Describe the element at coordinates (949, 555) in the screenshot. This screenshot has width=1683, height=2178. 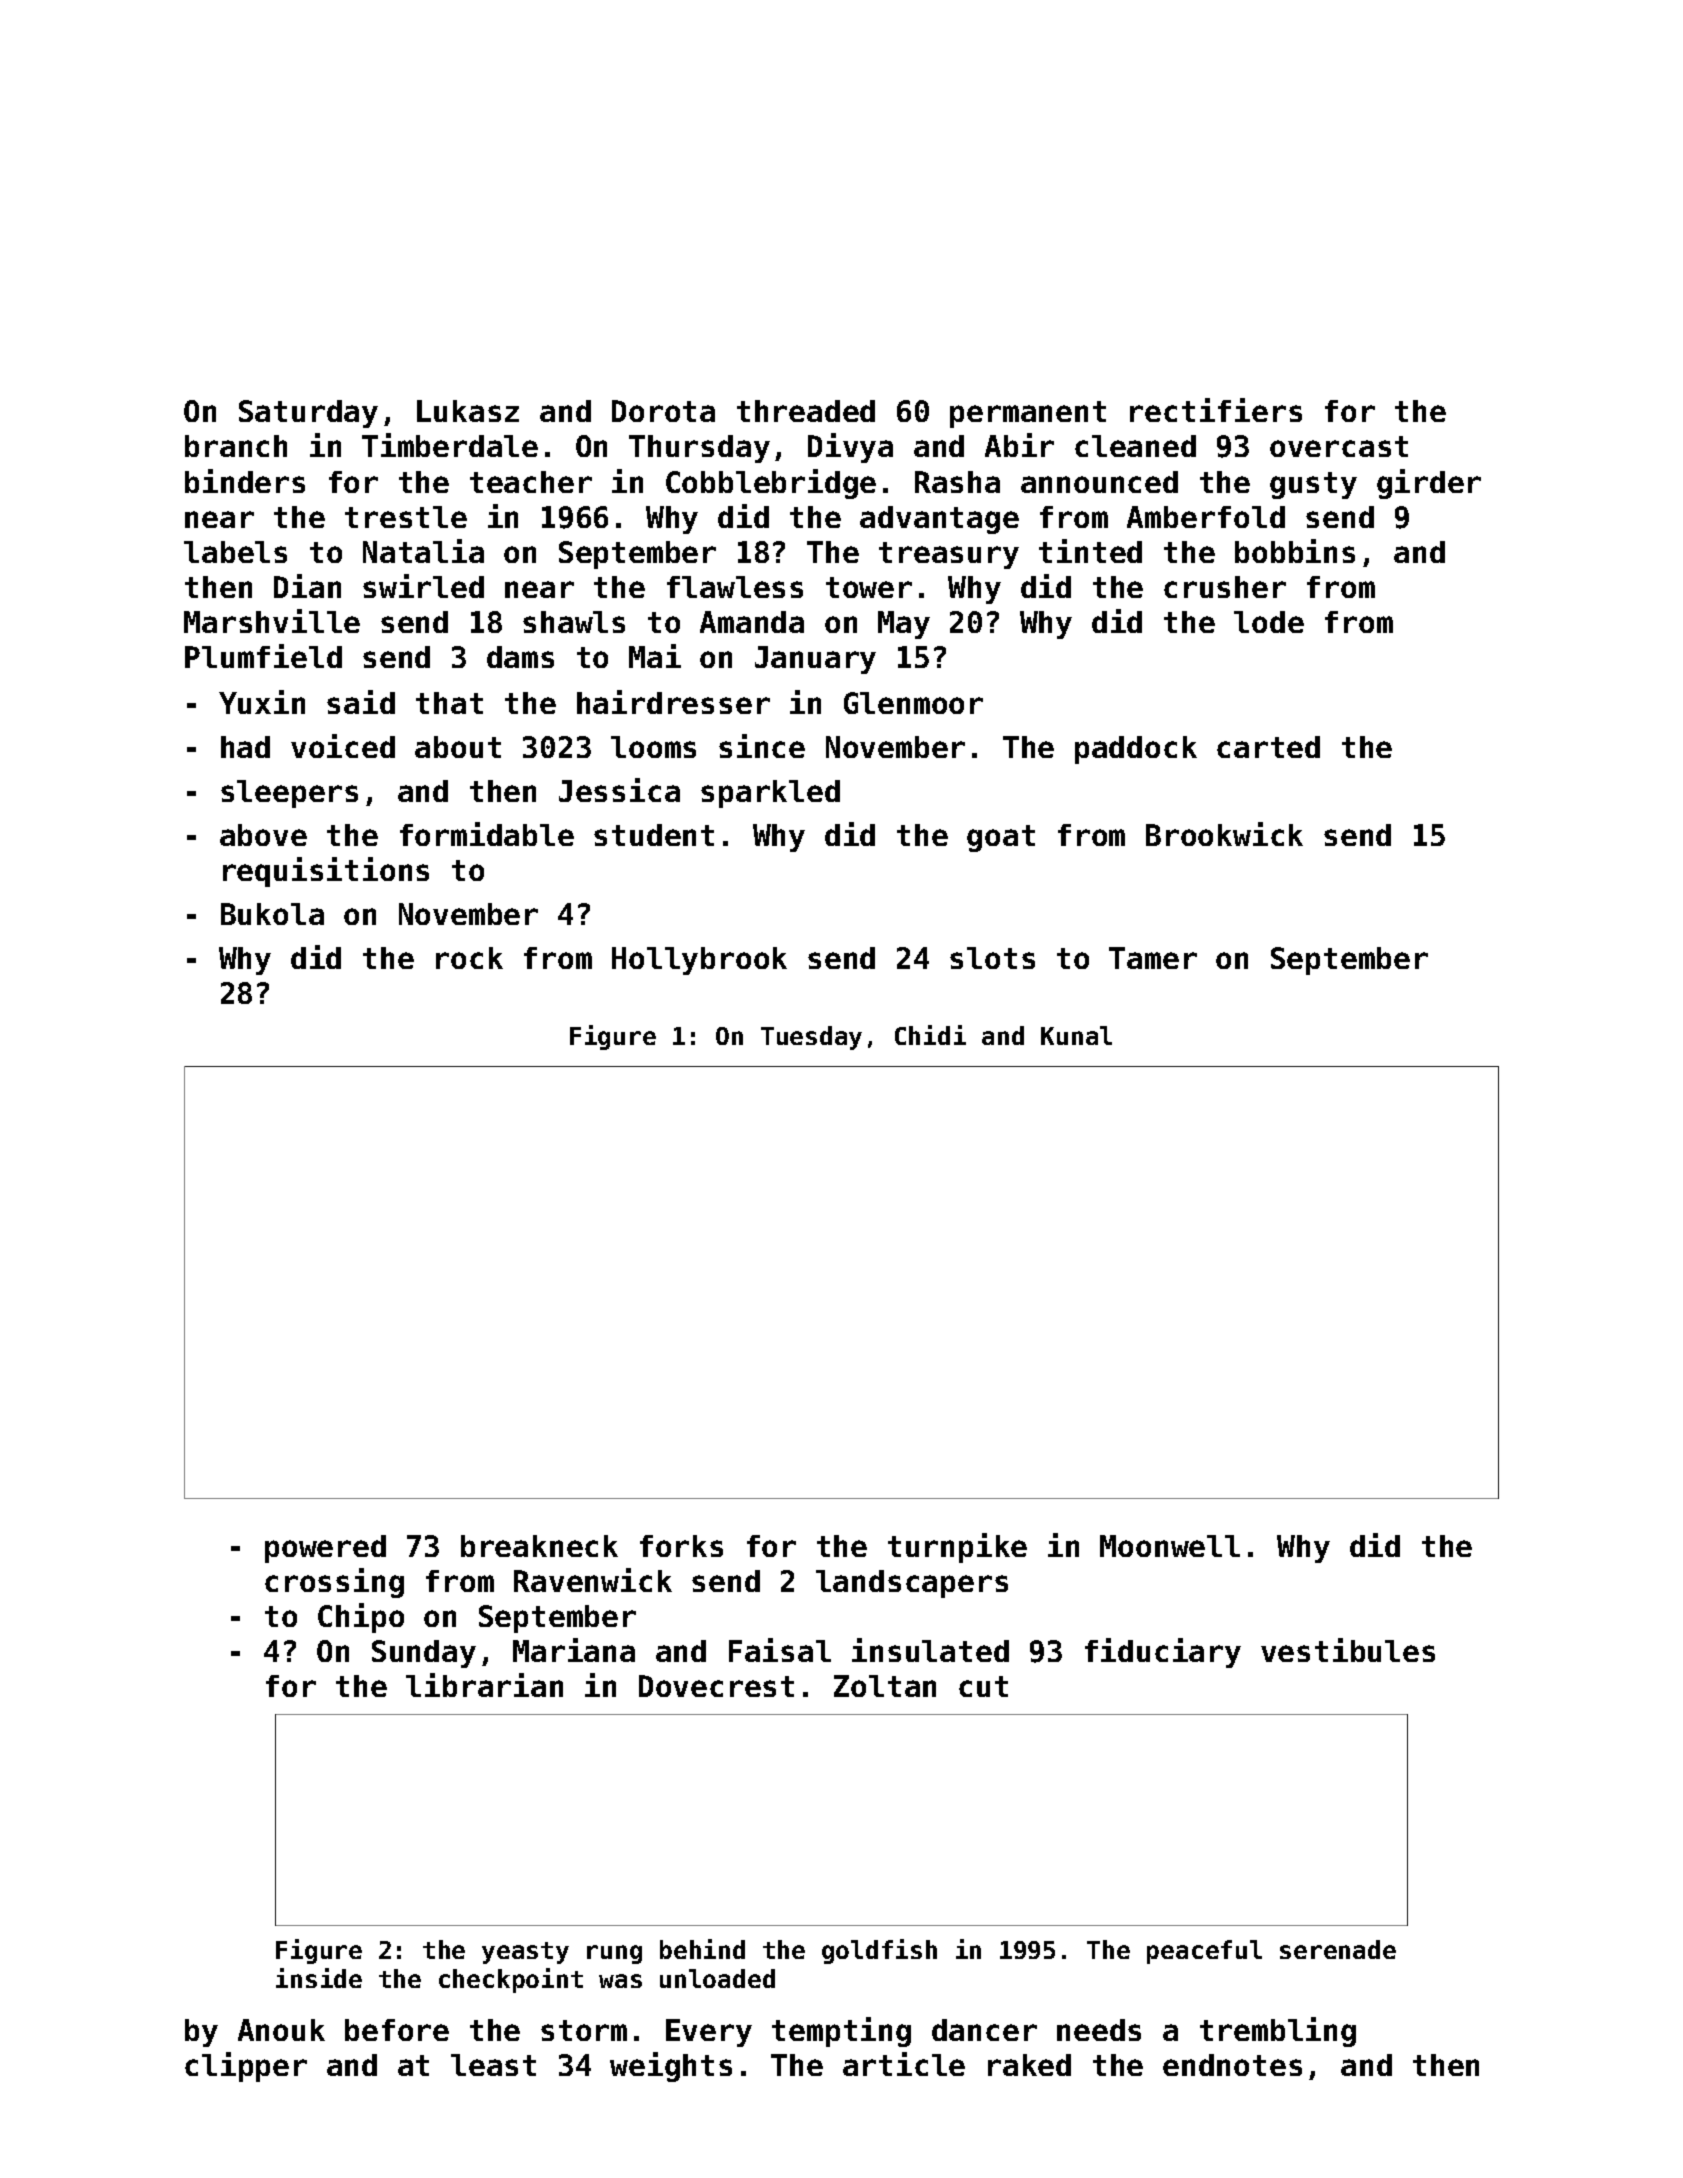
I see `treasury` at that location.
